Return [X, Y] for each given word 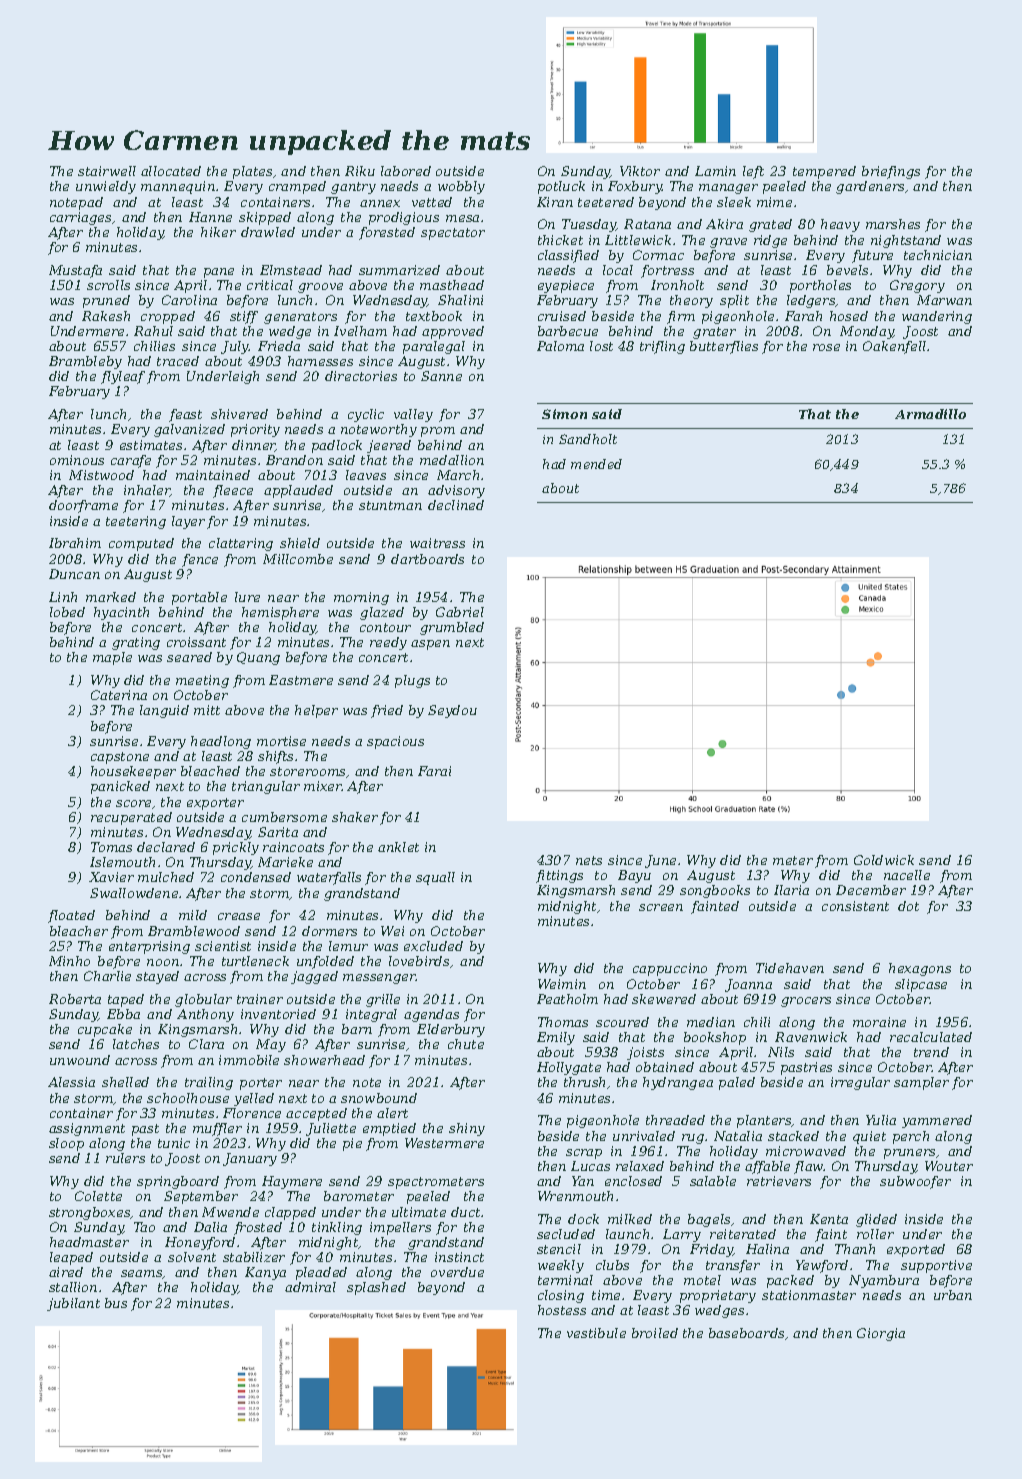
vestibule [596, 1333]
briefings [891, 172]
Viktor [640, 171]
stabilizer [254, 1257]
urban [953, 1295]
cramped [297, 187]
